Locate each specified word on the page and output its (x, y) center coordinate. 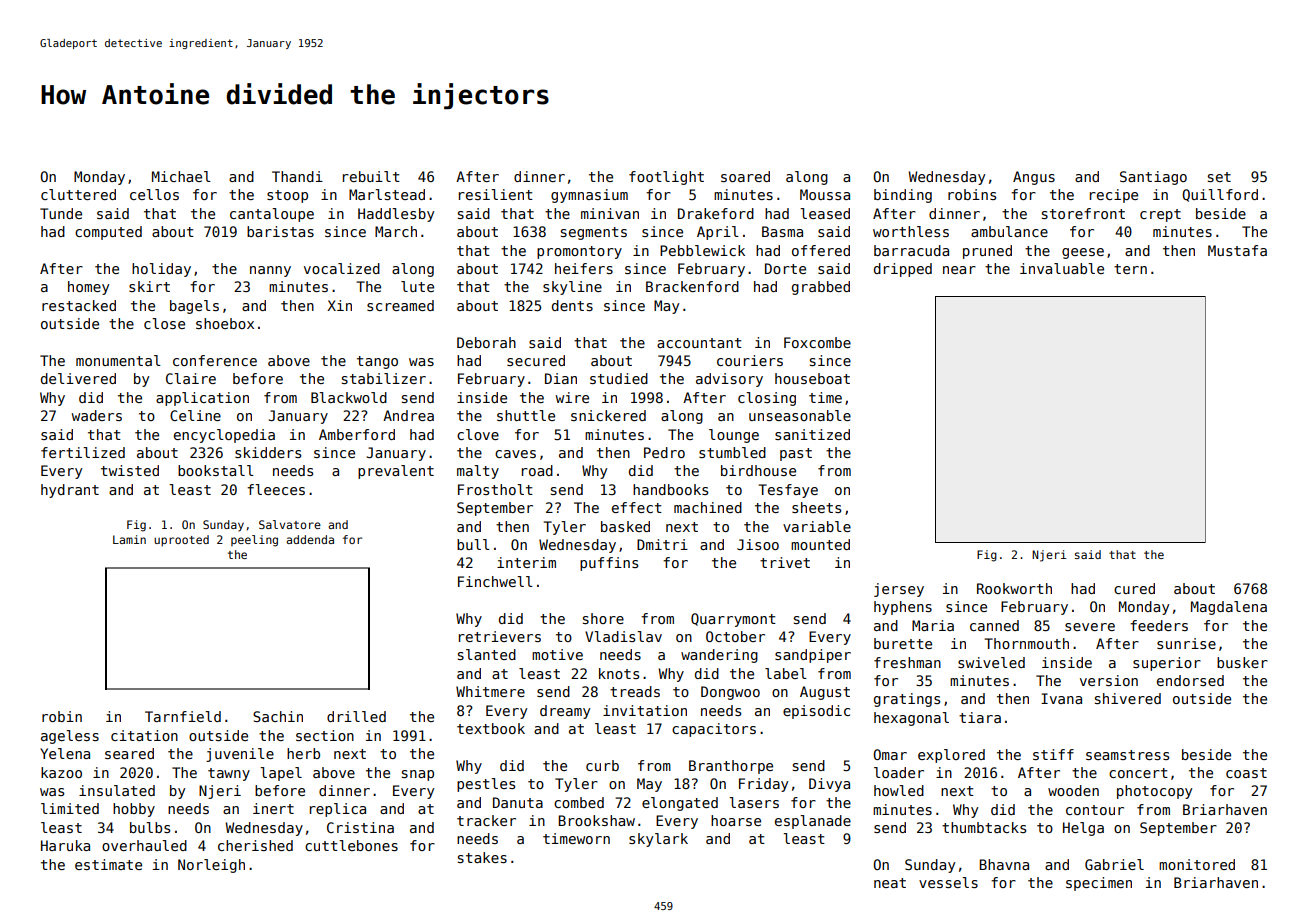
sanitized (812, 434)
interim (526, 562)
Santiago (1153, 178)
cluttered (78, 194)
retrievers (500, 636)
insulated (117, 790)
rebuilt (371, 176)
